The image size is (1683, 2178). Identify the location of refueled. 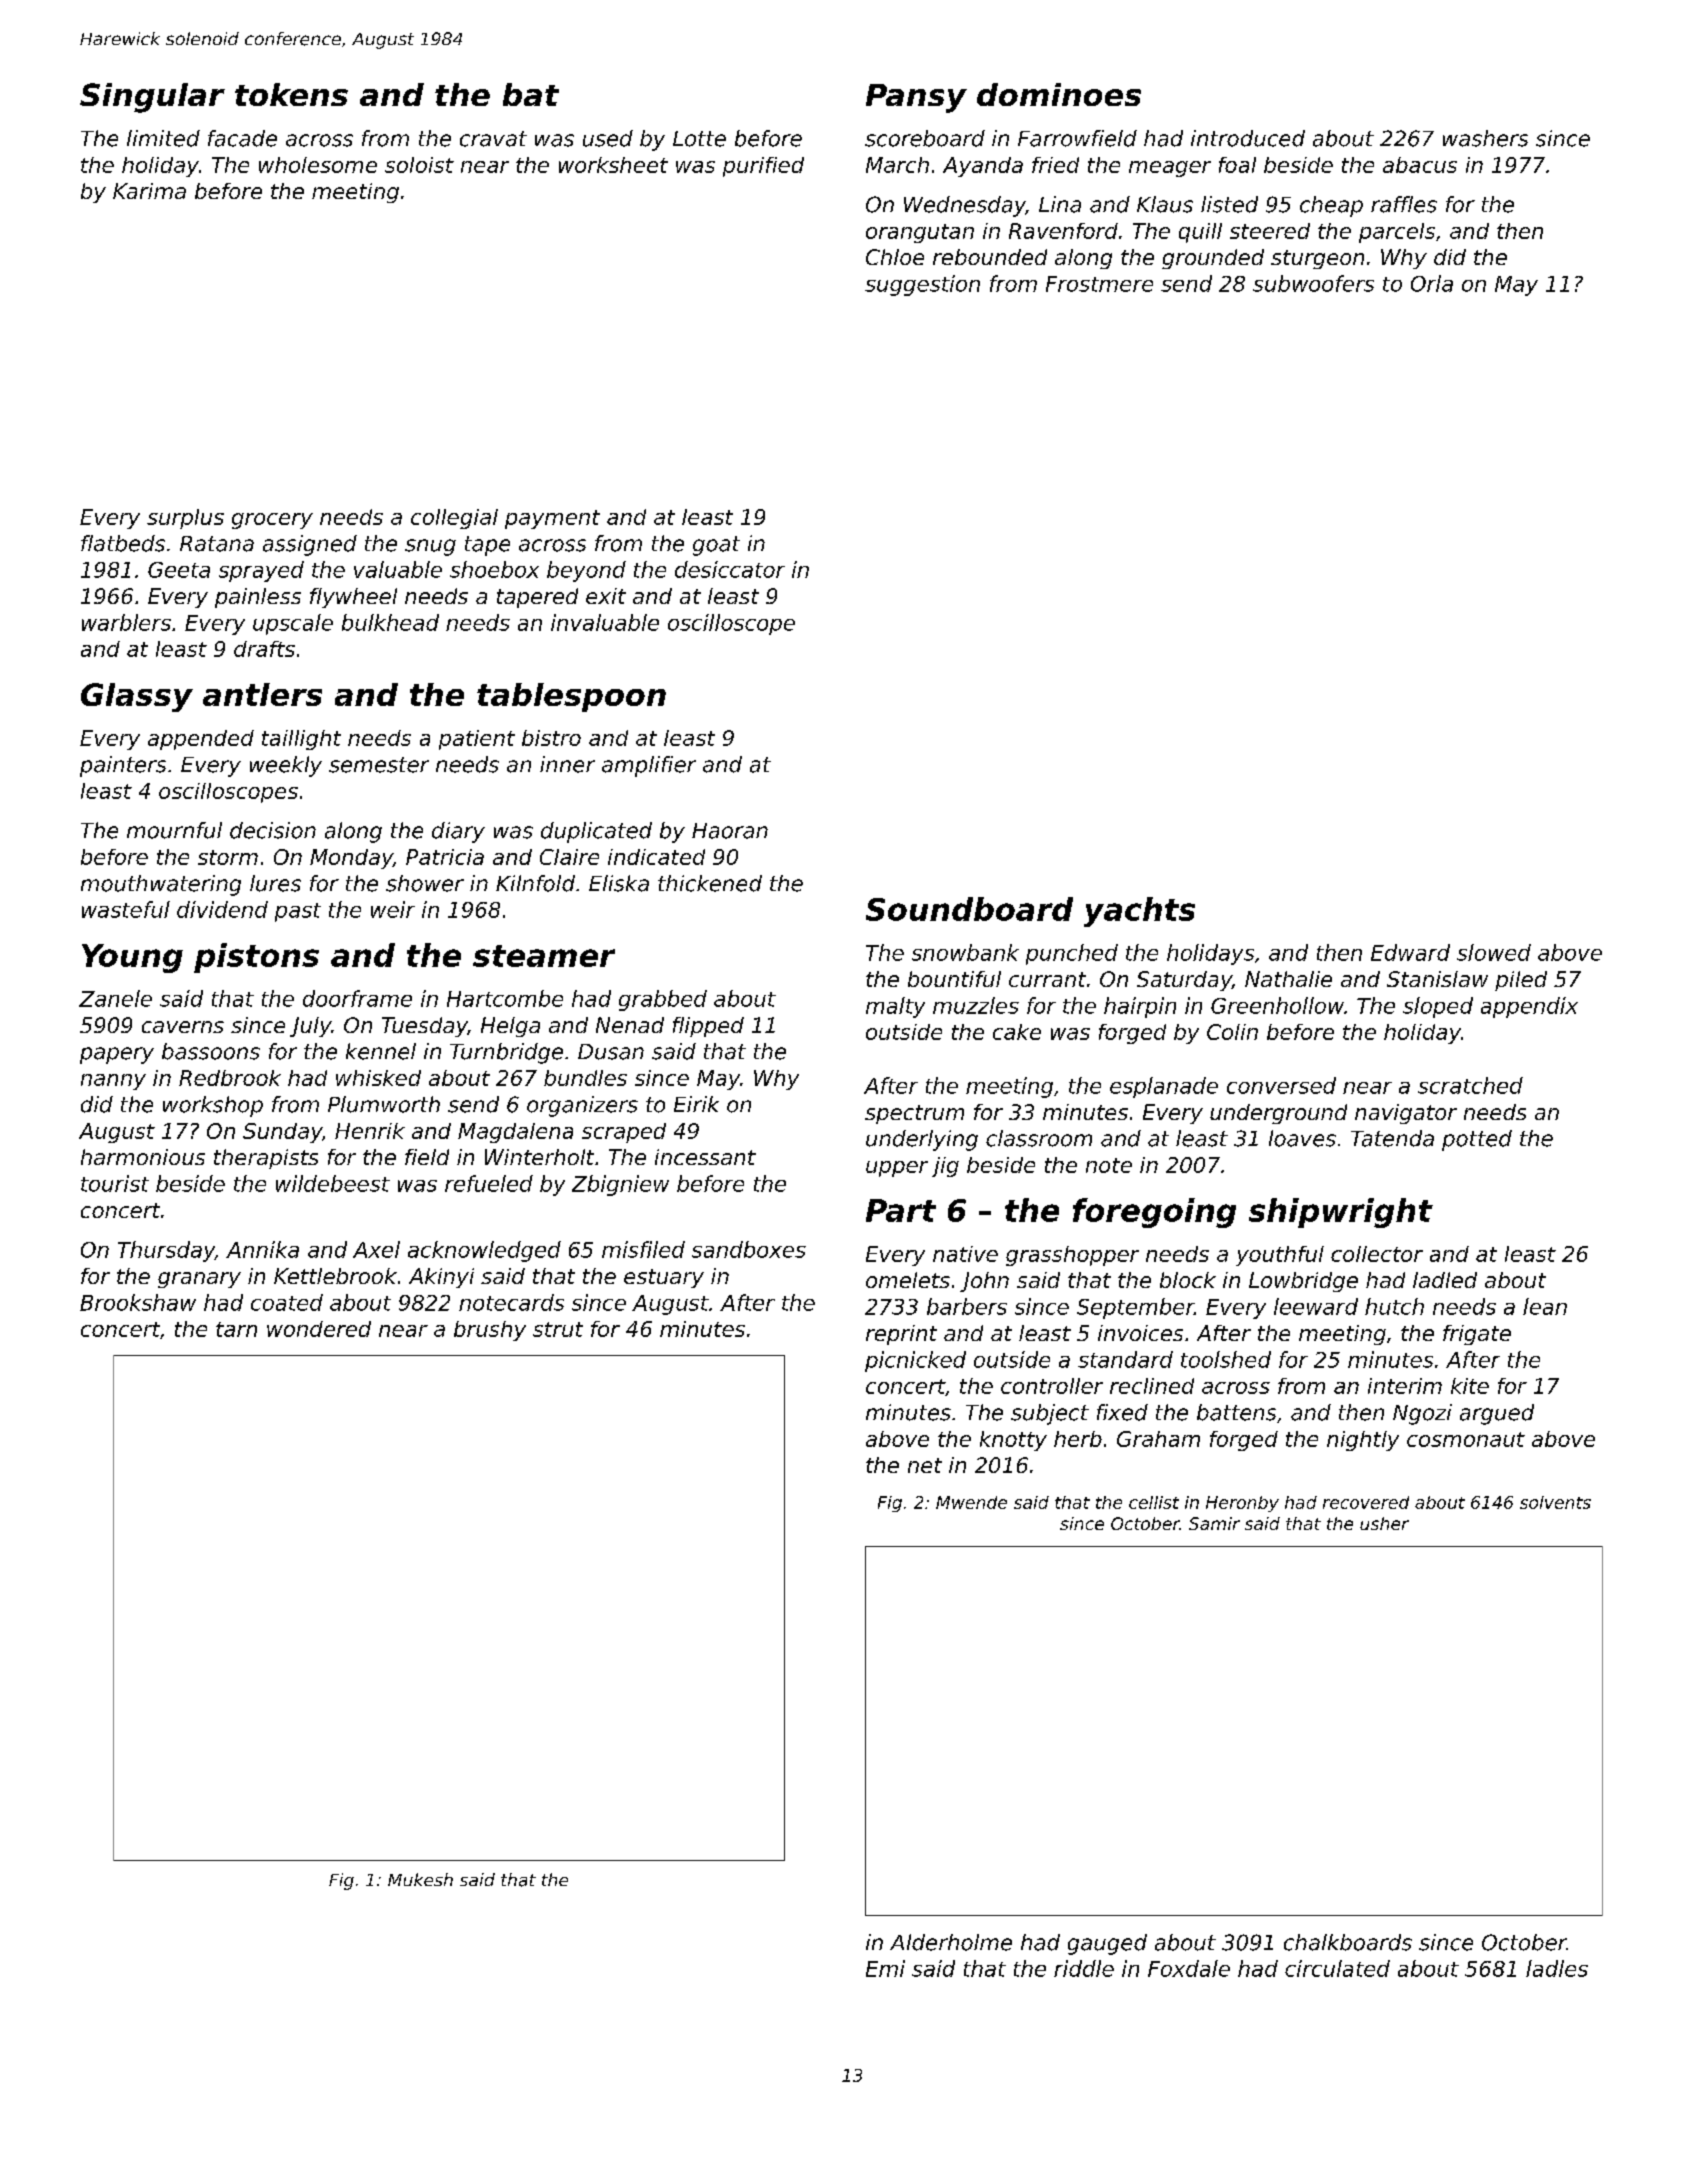
(489, 1183).
